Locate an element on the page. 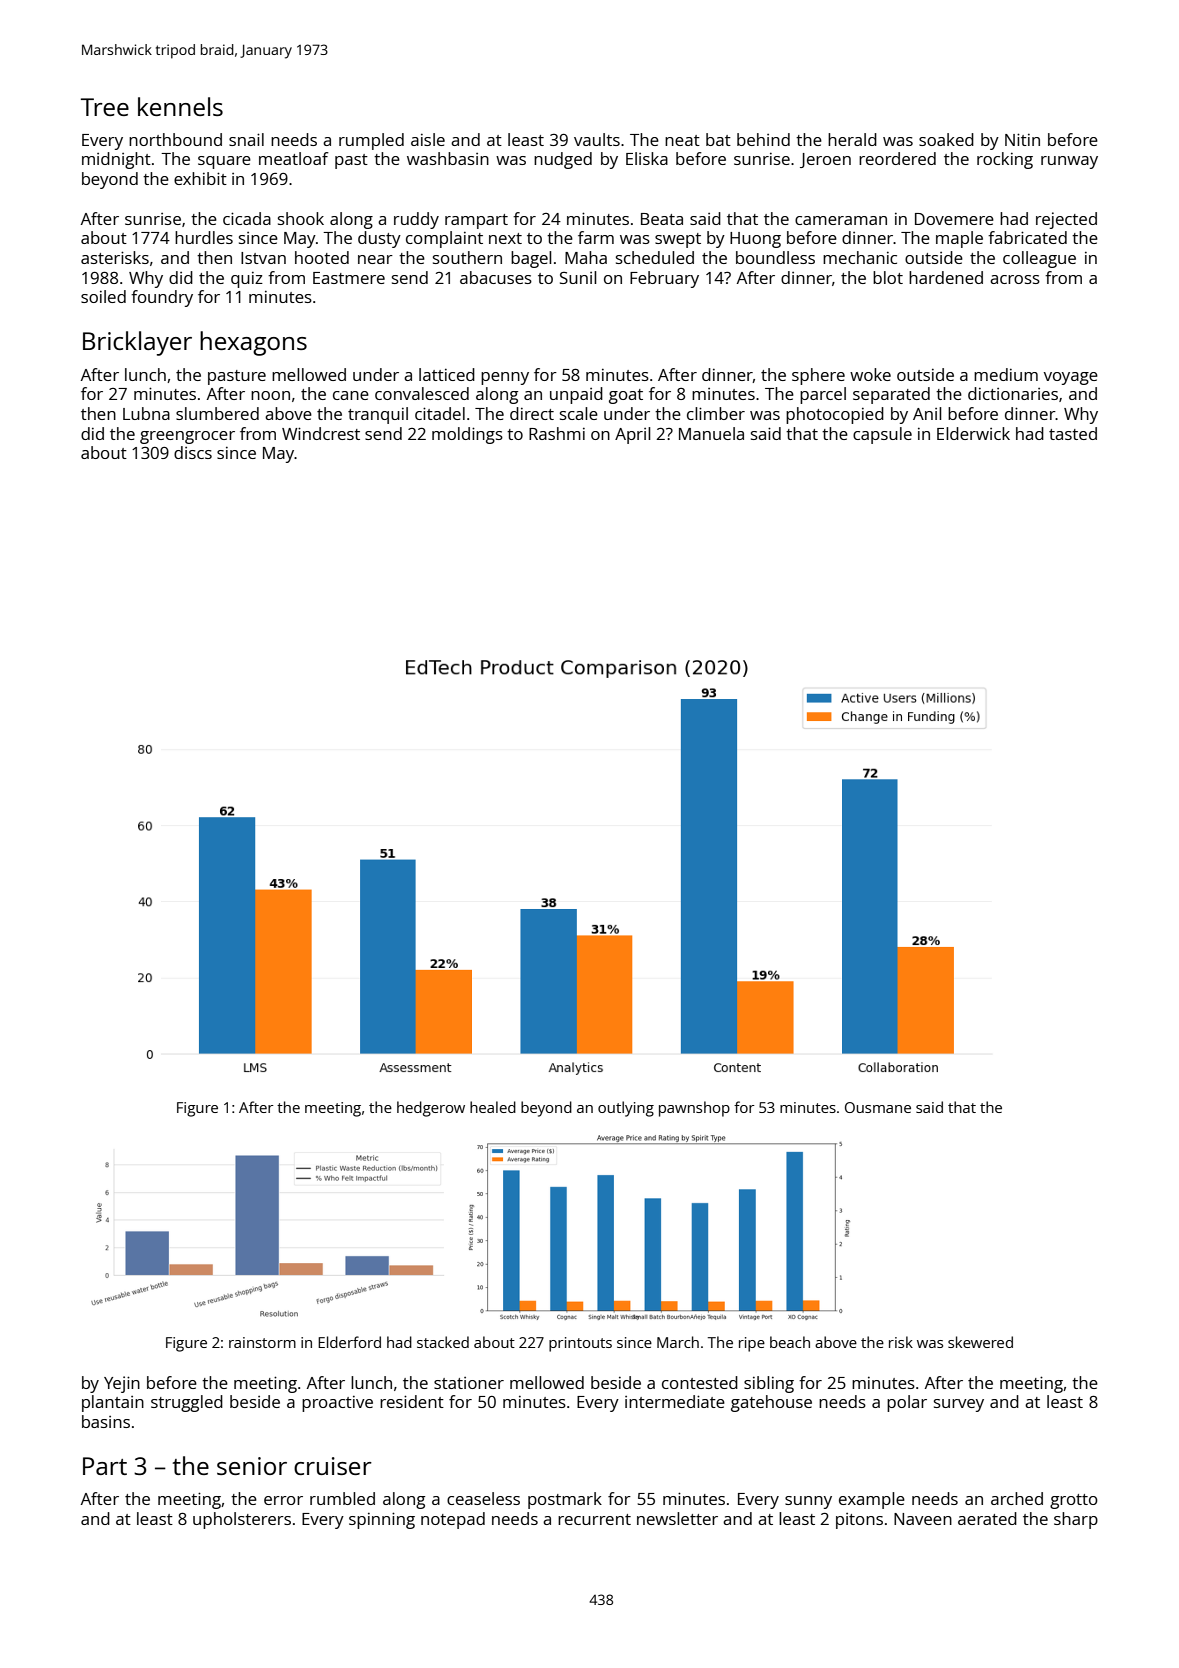  tasted is located at coordinates (1073, 433).
